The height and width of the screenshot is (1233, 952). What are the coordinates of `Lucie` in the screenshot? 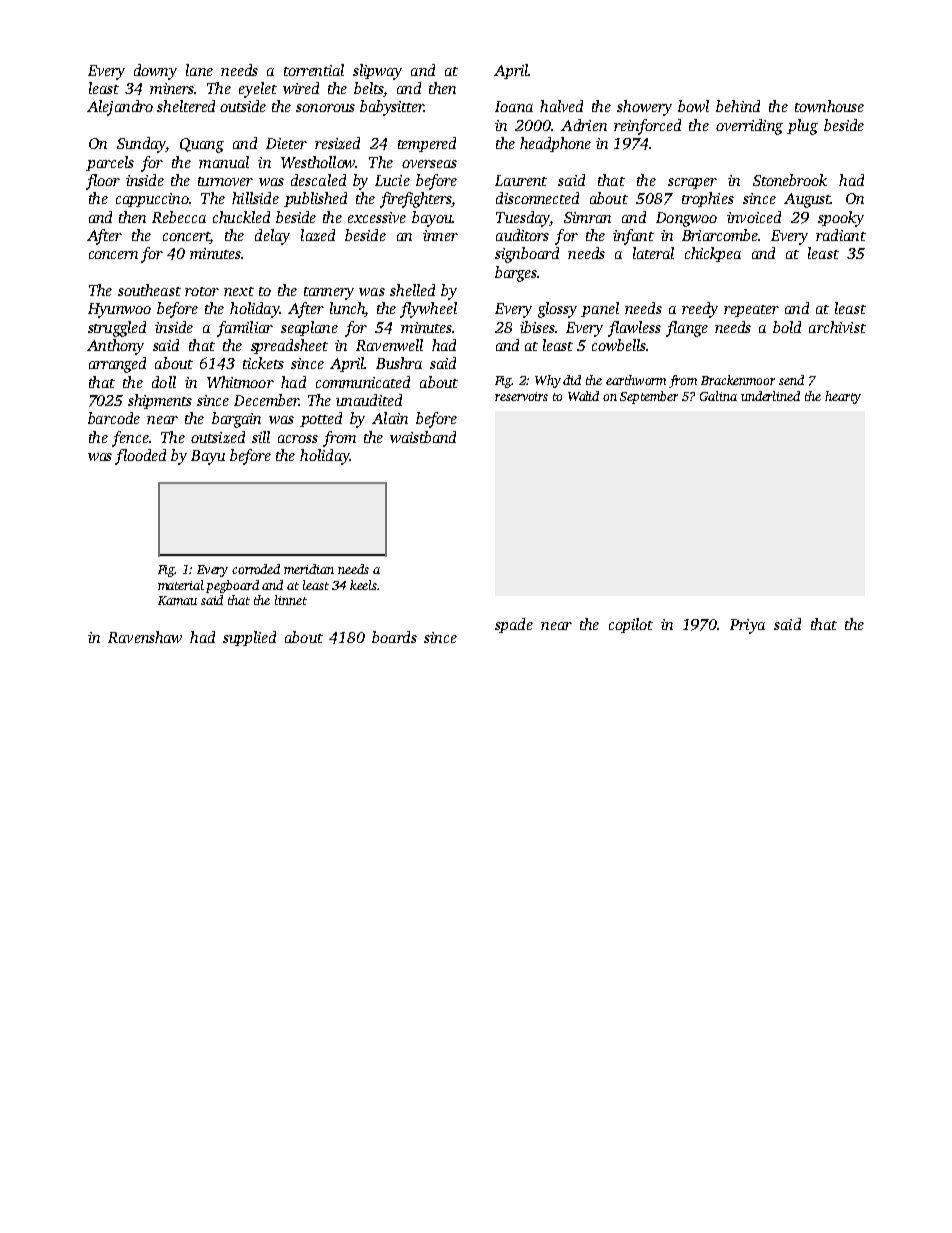 It's located at (392, 180).
